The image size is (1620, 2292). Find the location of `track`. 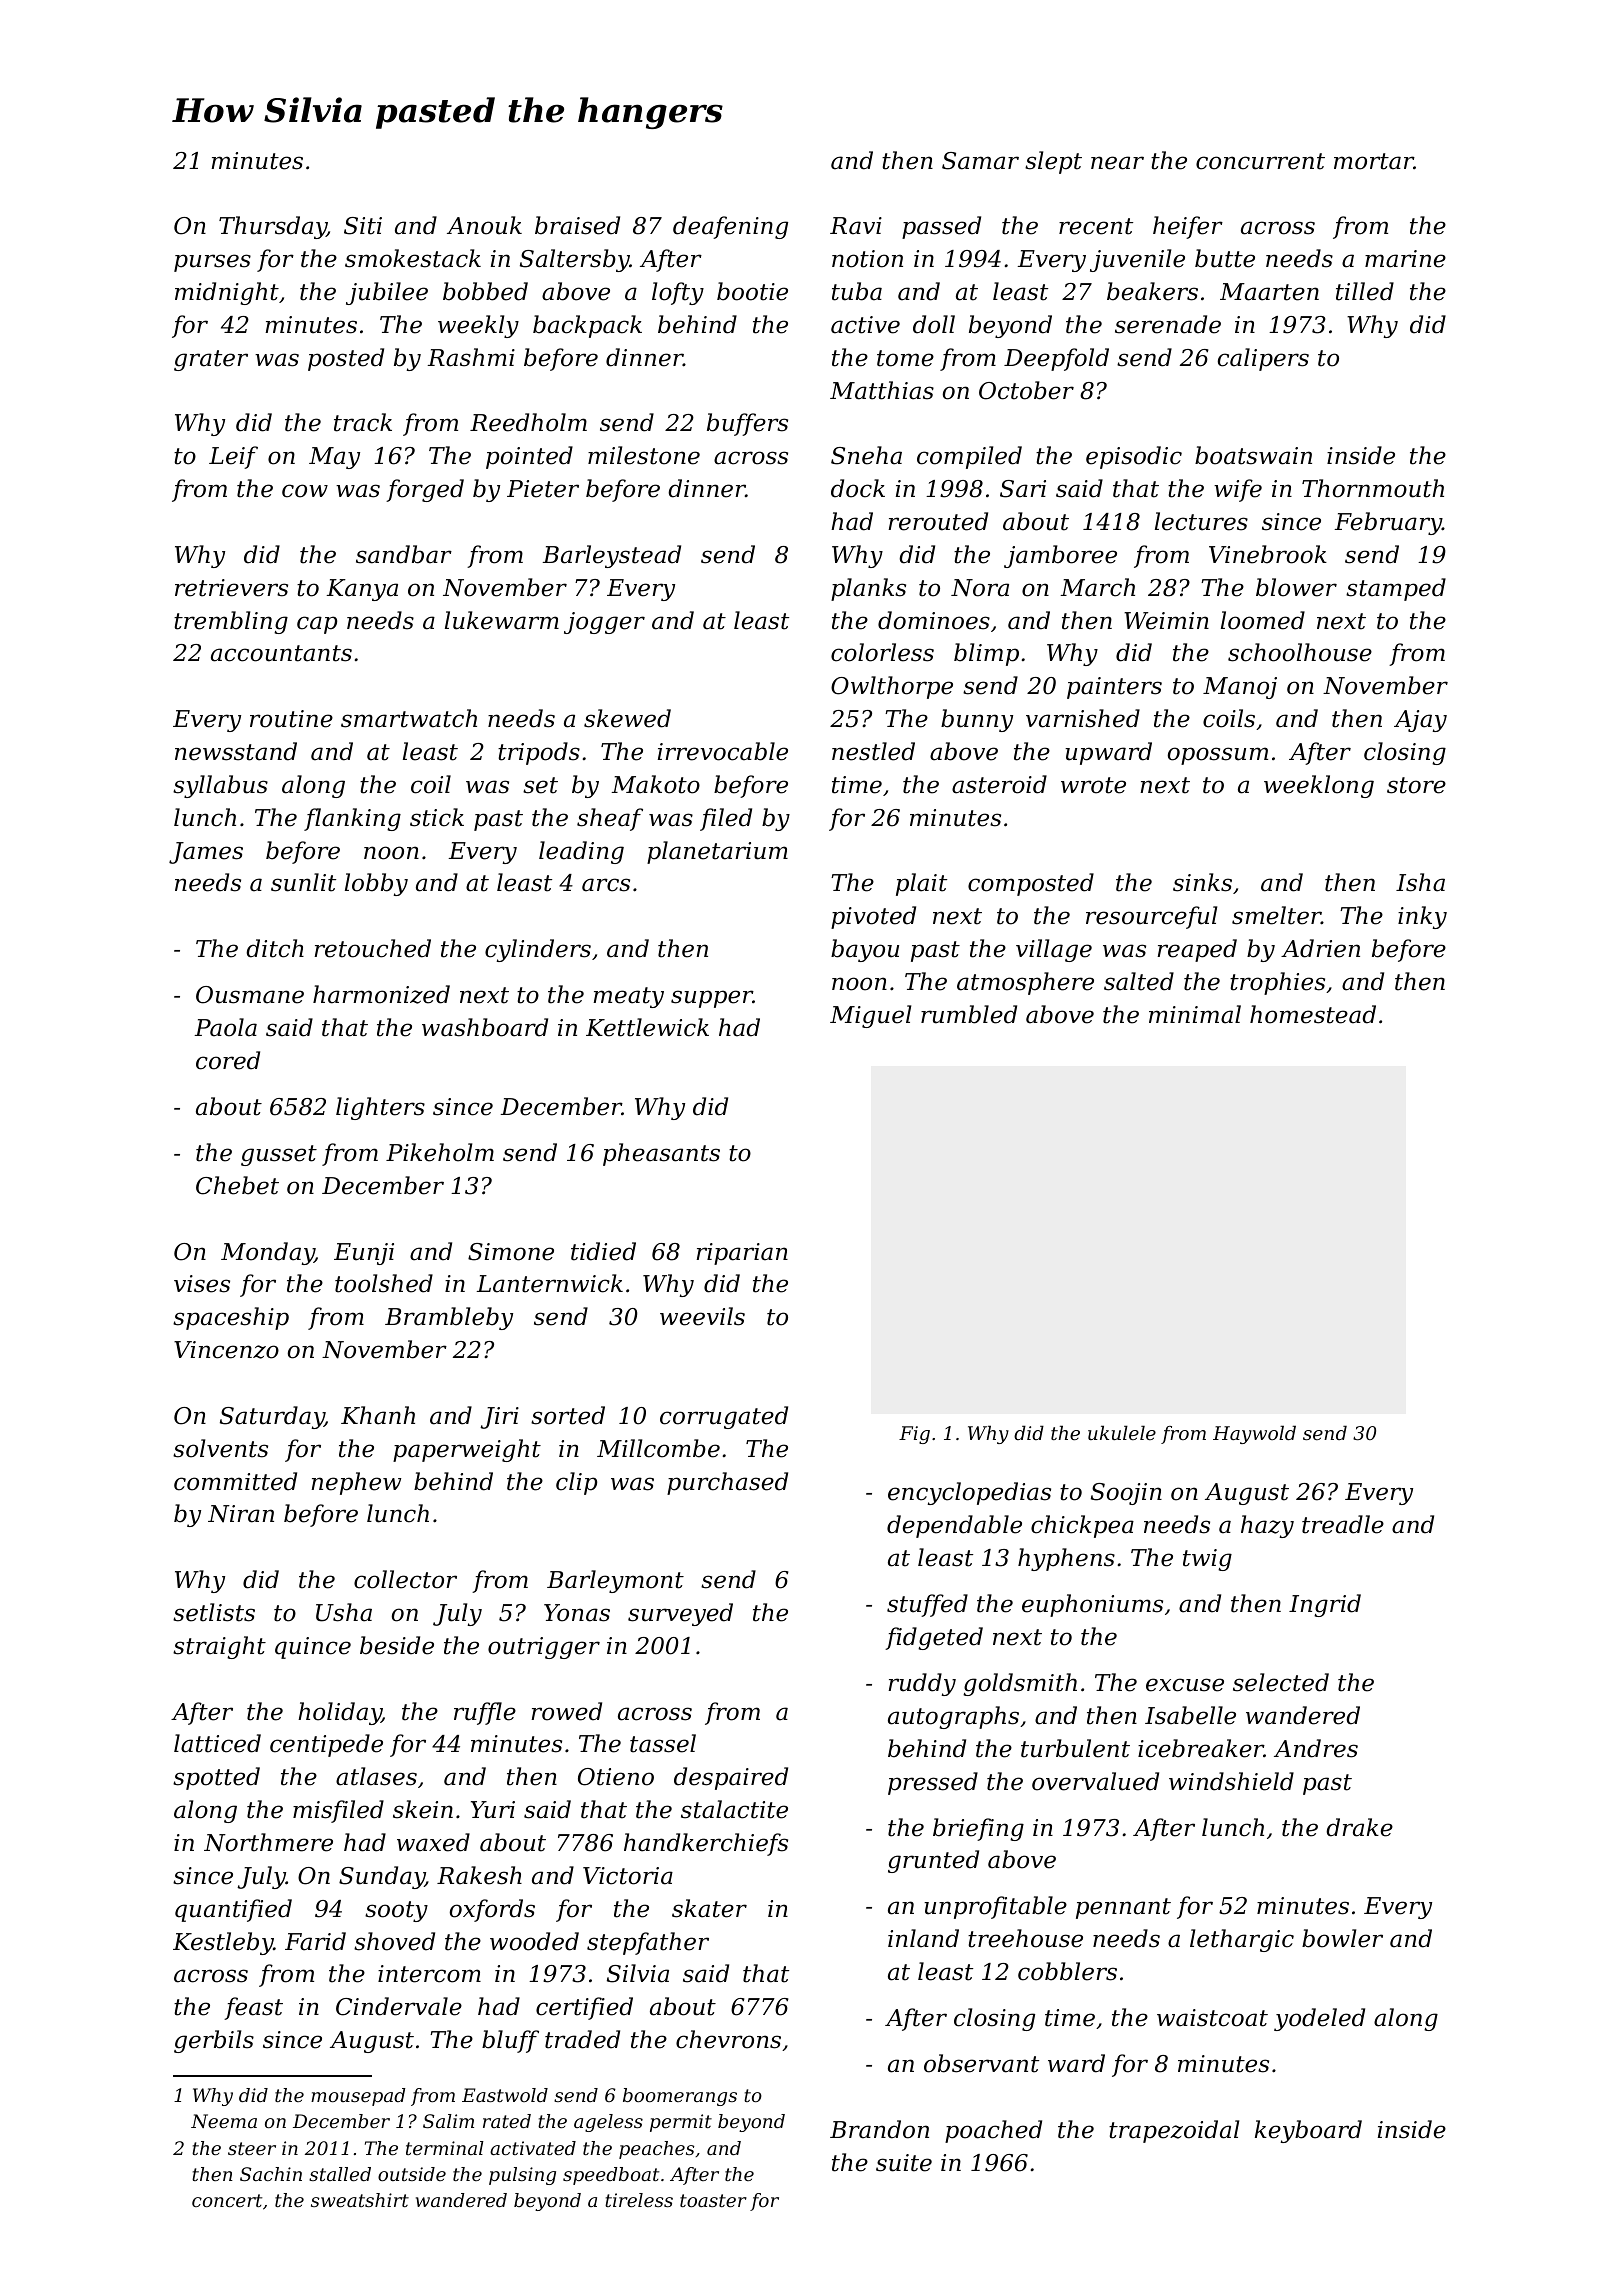

track is located at coordinates (363, 422).
